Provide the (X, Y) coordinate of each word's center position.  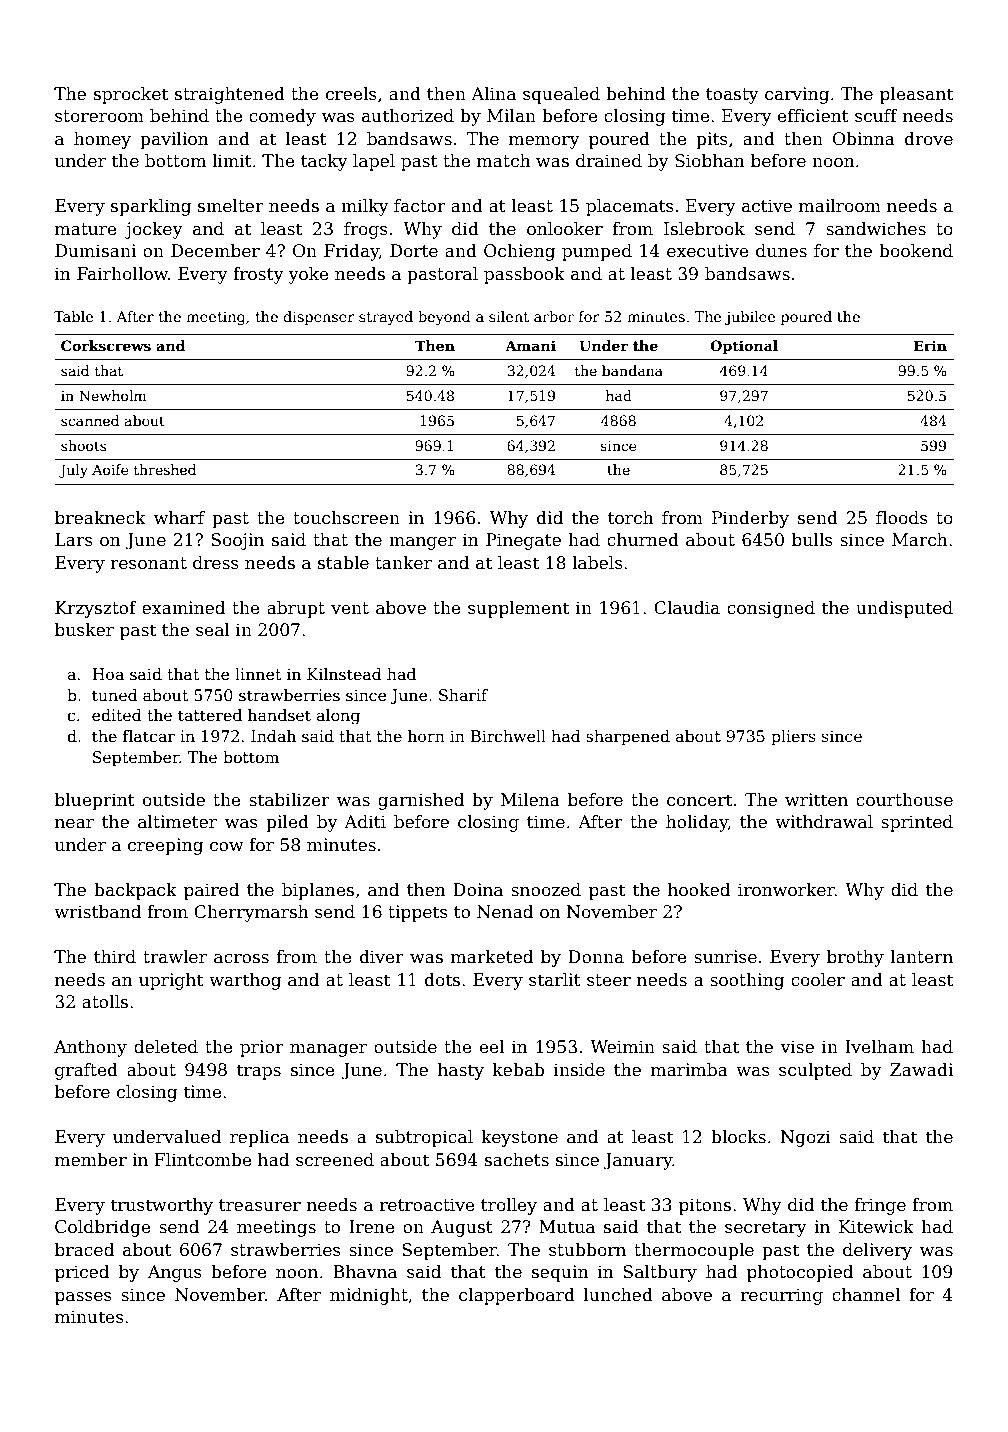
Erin (930, 345)
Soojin (237, 541)
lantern (922, 957)
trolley (509, 1206)
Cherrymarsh (251, 913)
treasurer (260, 1205)
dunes (781, 251)
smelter (231, 206)
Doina (478, 890)
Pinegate (523, 541)
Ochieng (519, 252)
